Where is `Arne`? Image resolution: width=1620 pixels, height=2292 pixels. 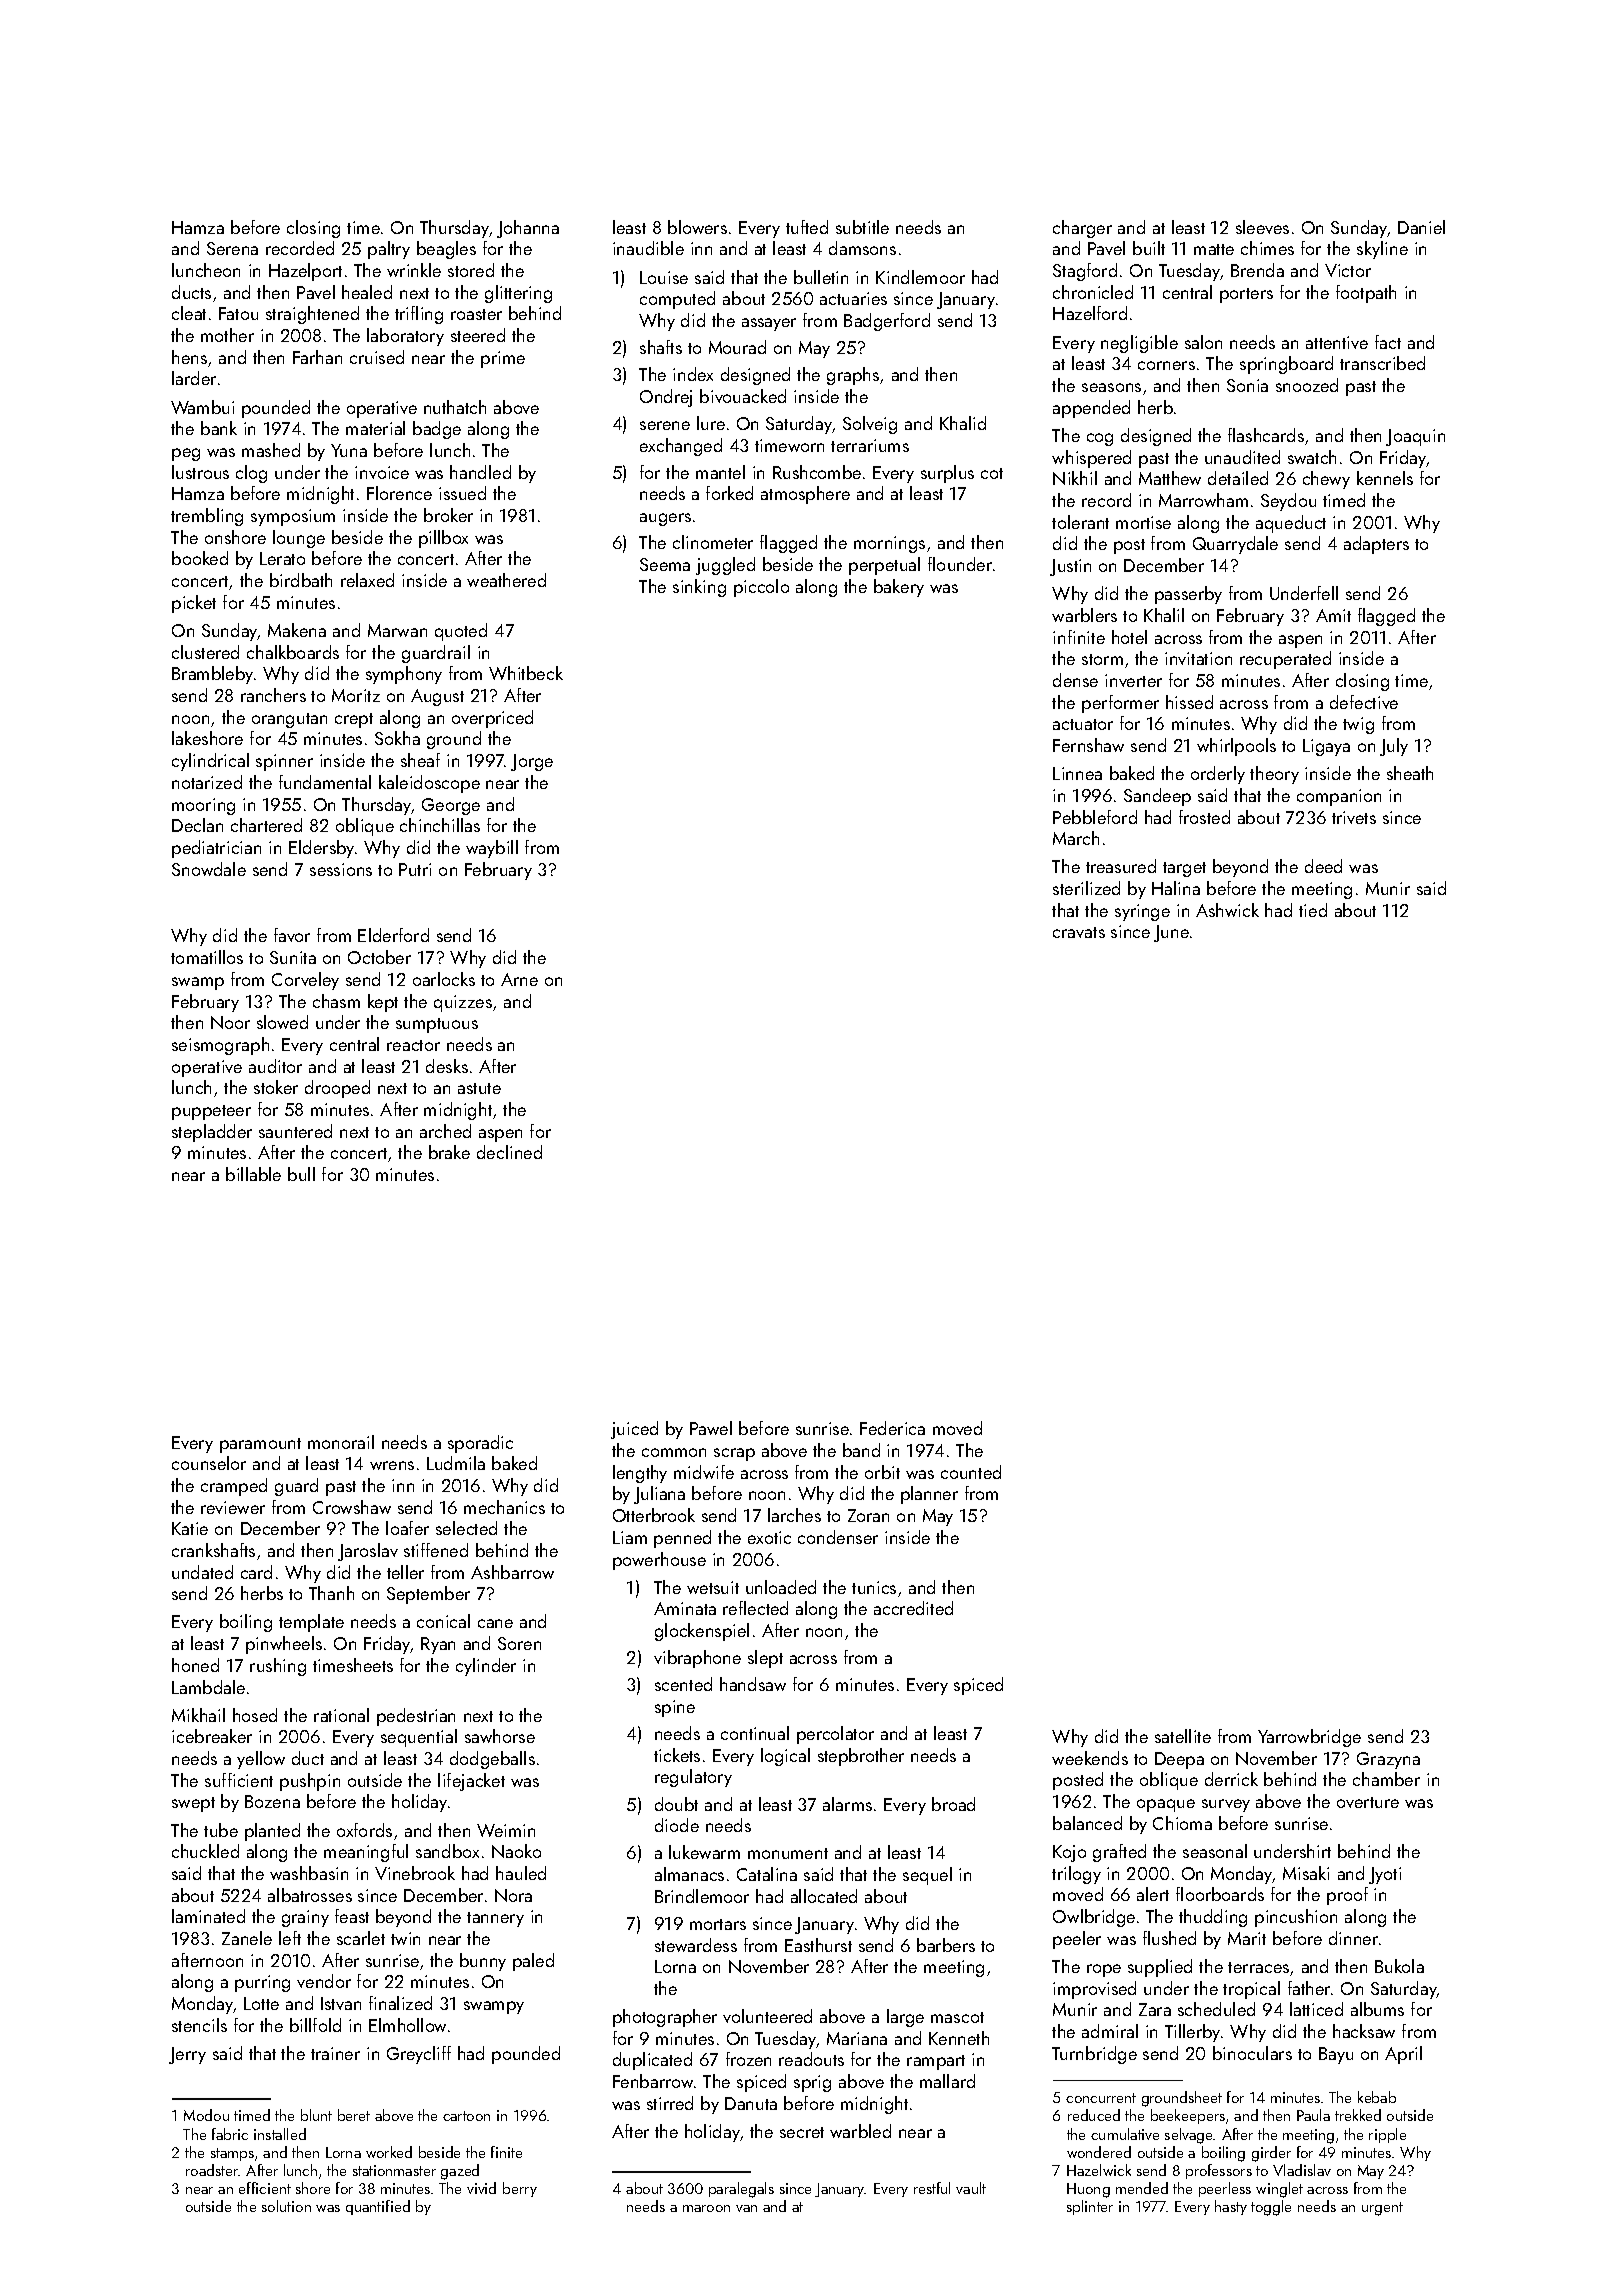 Arne is located at coordinates (519, 979).
